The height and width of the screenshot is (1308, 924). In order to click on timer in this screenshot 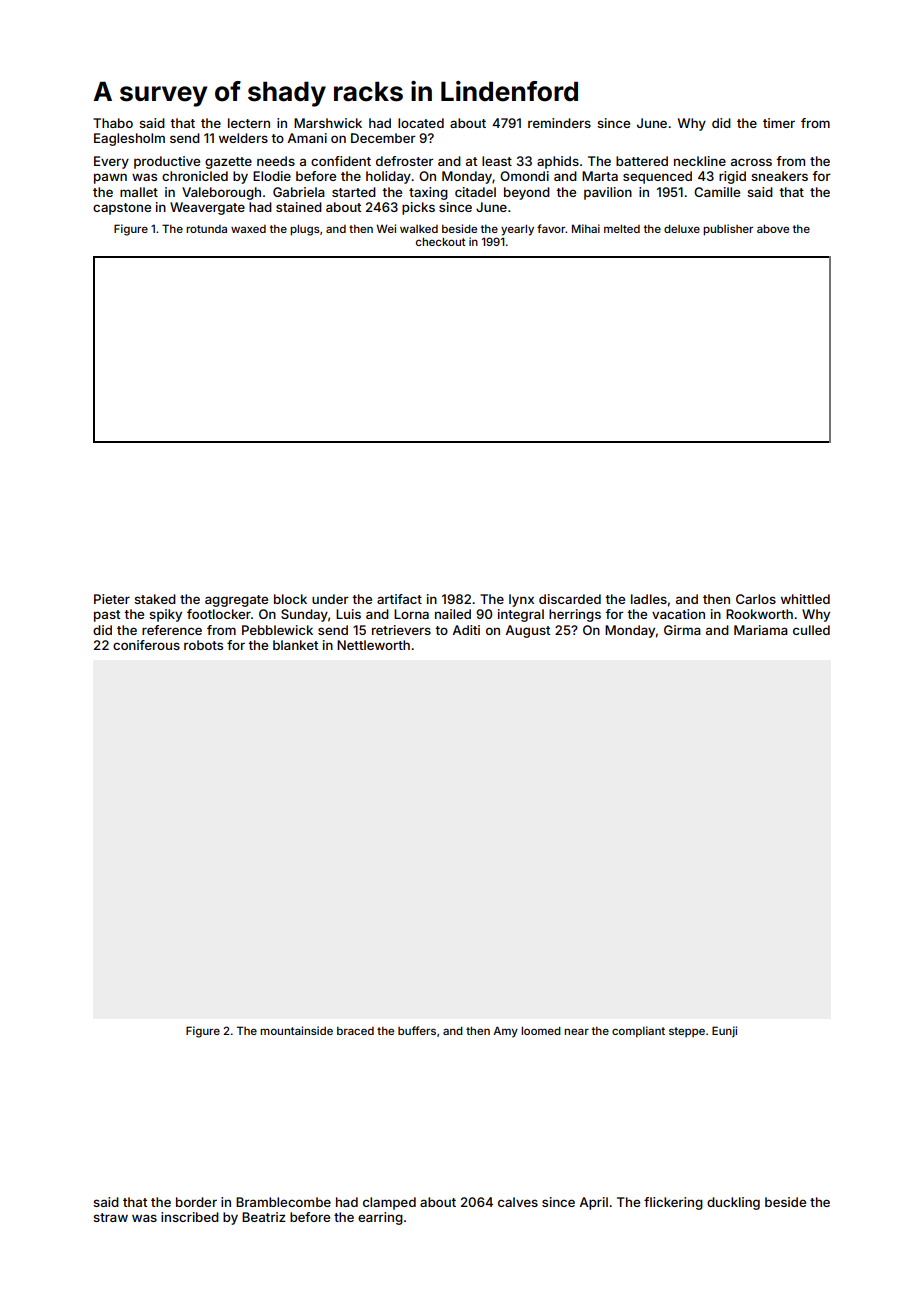, I will do `click(779, 123)`.
